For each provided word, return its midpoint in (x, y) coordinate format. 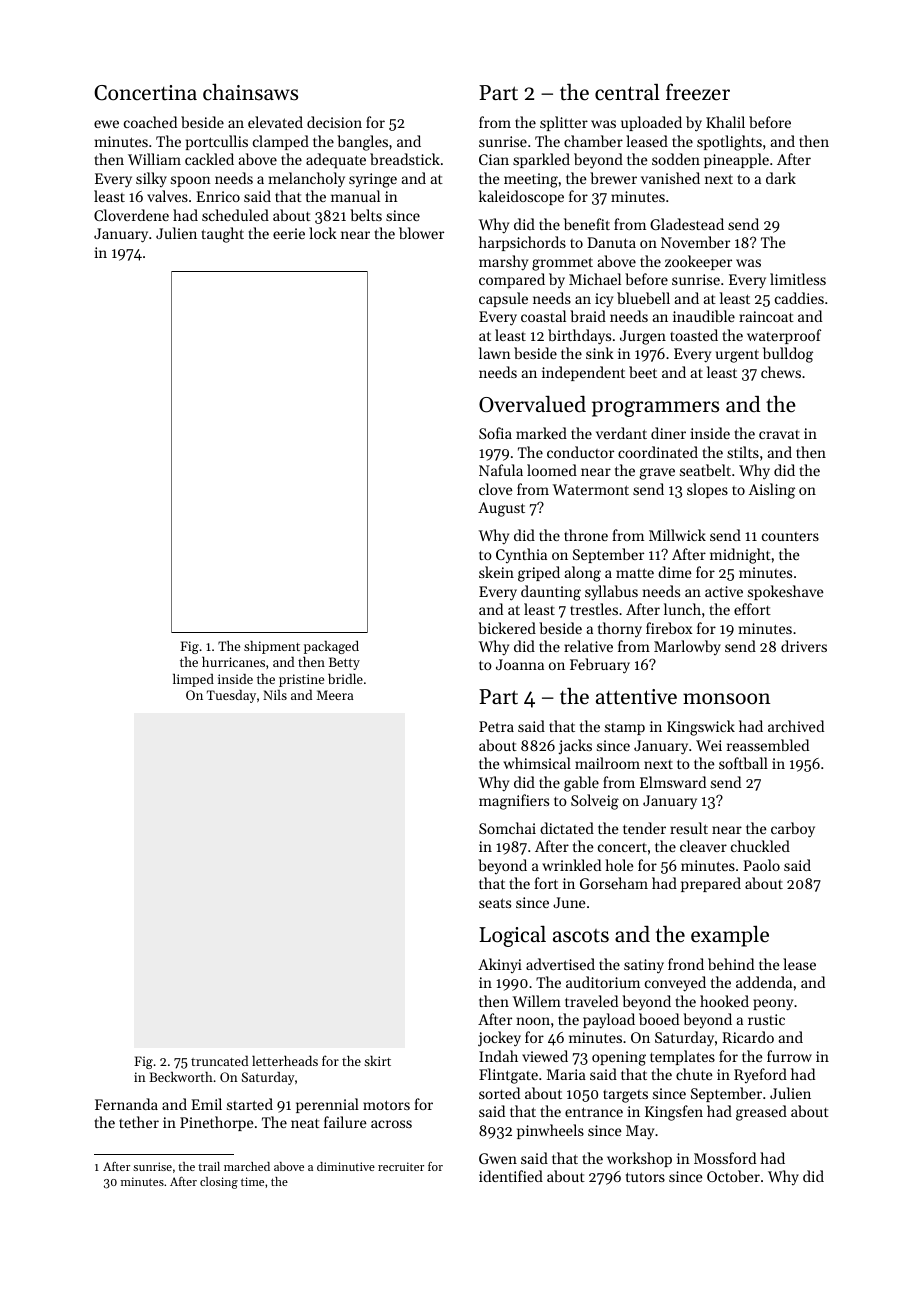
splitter (564, 123)
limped (193, 680)
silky (151, 179)
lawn (495, 353)
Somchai (507, 828)
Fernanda (126, 1104)
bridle (345, 678)
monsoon (726, 699)
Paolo (761, 865)
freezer (698, 92)
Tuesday (231, 696)
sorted (499, 1093)
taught (222, 235)
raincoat (766, 316)
